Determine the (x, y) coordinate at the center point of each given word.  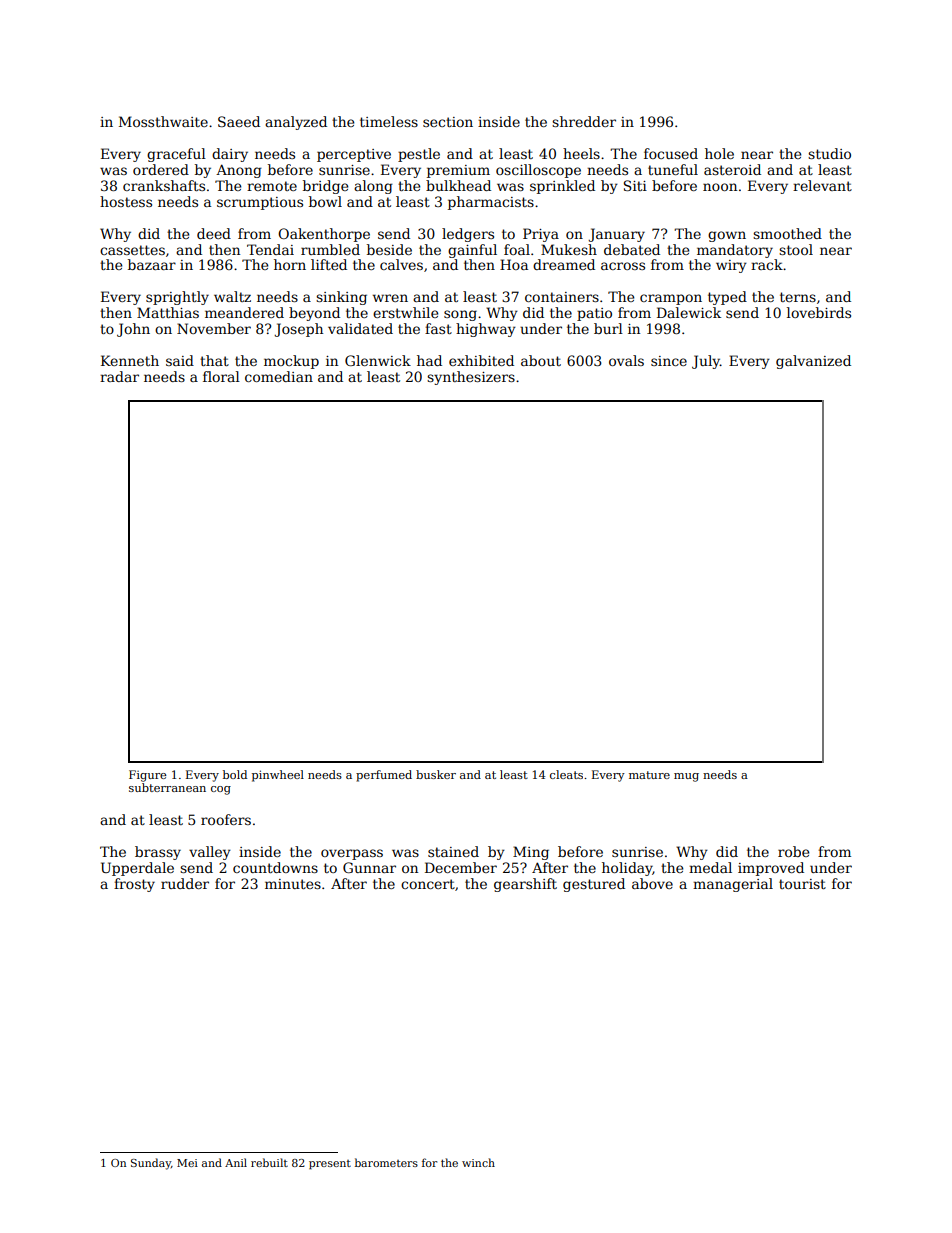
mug (686, 777)
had (429, 360)
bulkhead (458, 185)
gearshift (525, 885)
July (706, 362)
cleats (566, 774)
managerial (733, 885)
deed (214, 233)
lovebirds (819, 312)
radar (119, 376)
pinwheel (278, 776)
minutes (293, 884)
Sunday (151, 1164)
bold (235, 774)
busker (436, 774)
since (669, 361)
